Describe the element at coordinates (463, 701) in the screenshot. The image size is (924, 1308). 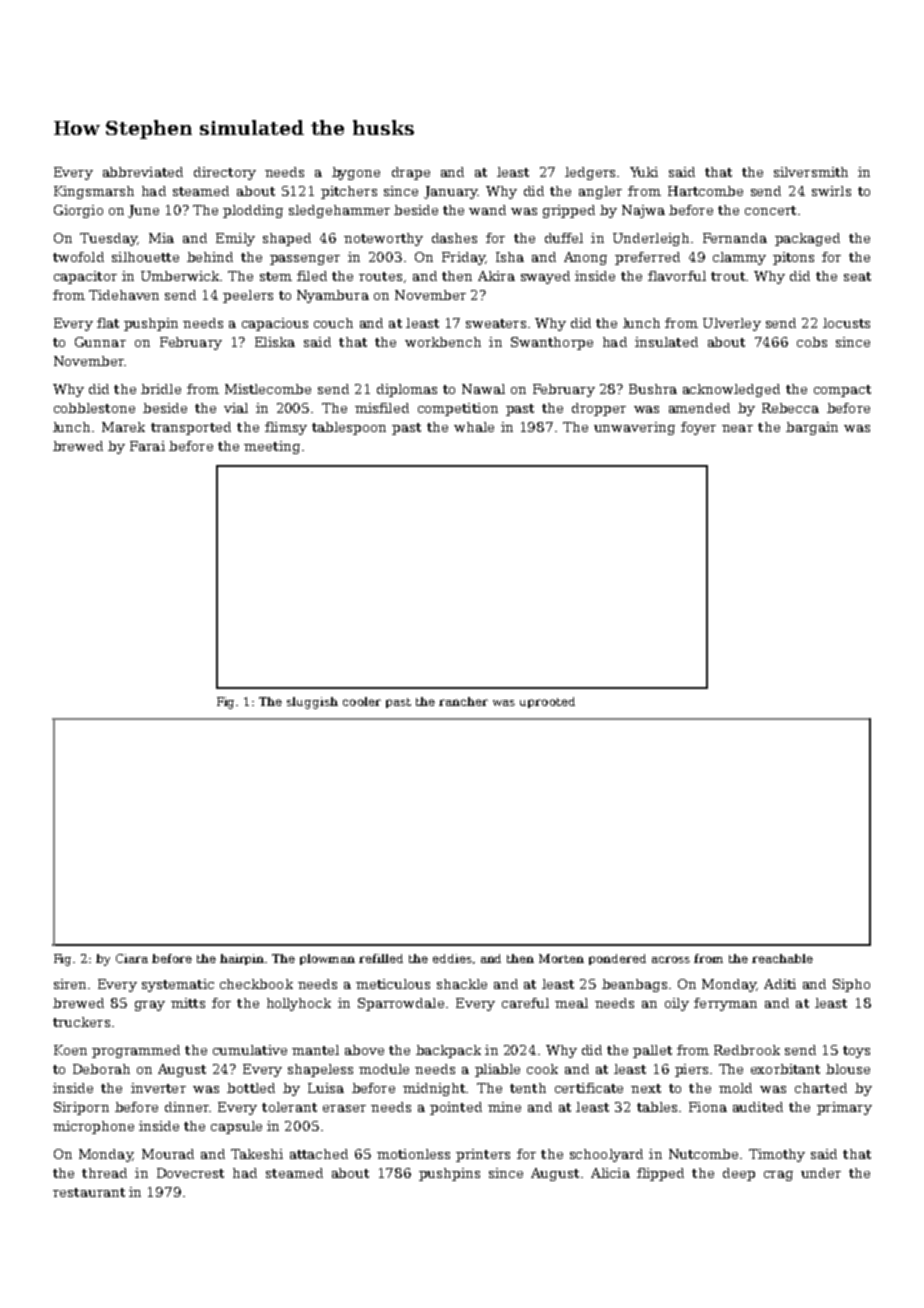
I see `rancher` at that location.
